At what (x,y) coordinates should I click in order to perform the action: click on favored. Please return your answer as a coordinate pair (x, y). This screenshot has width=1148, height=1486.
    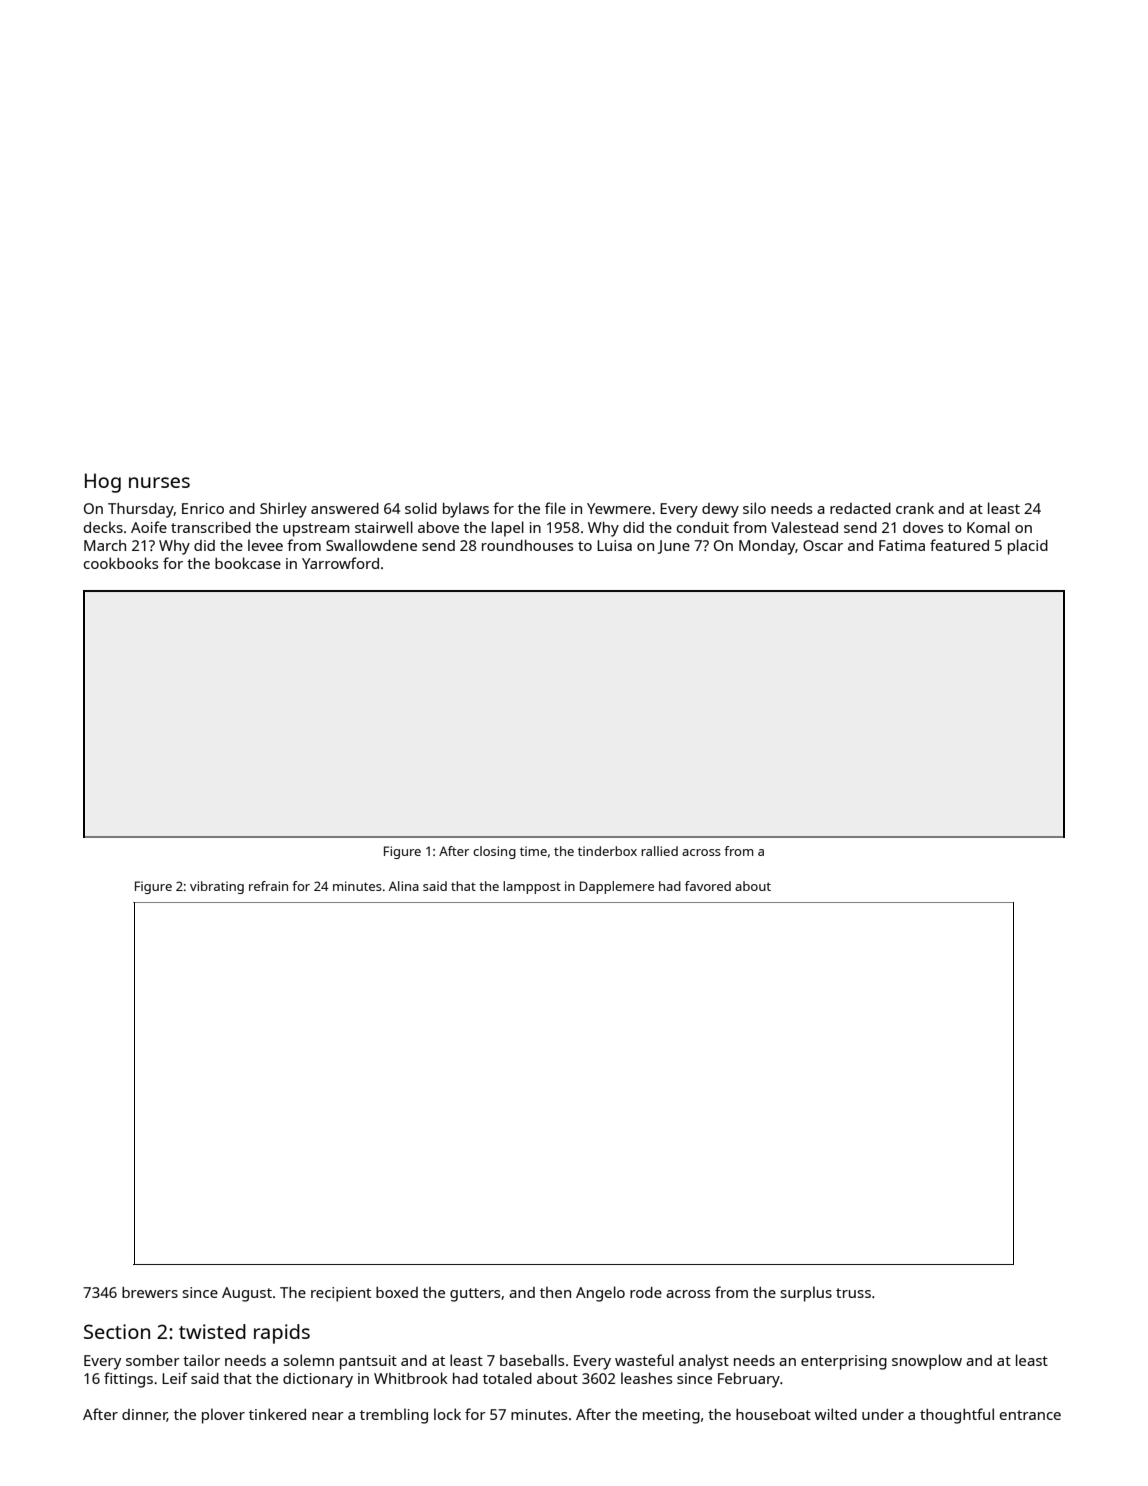
    Looking at the image, I should click on (708, 886).
